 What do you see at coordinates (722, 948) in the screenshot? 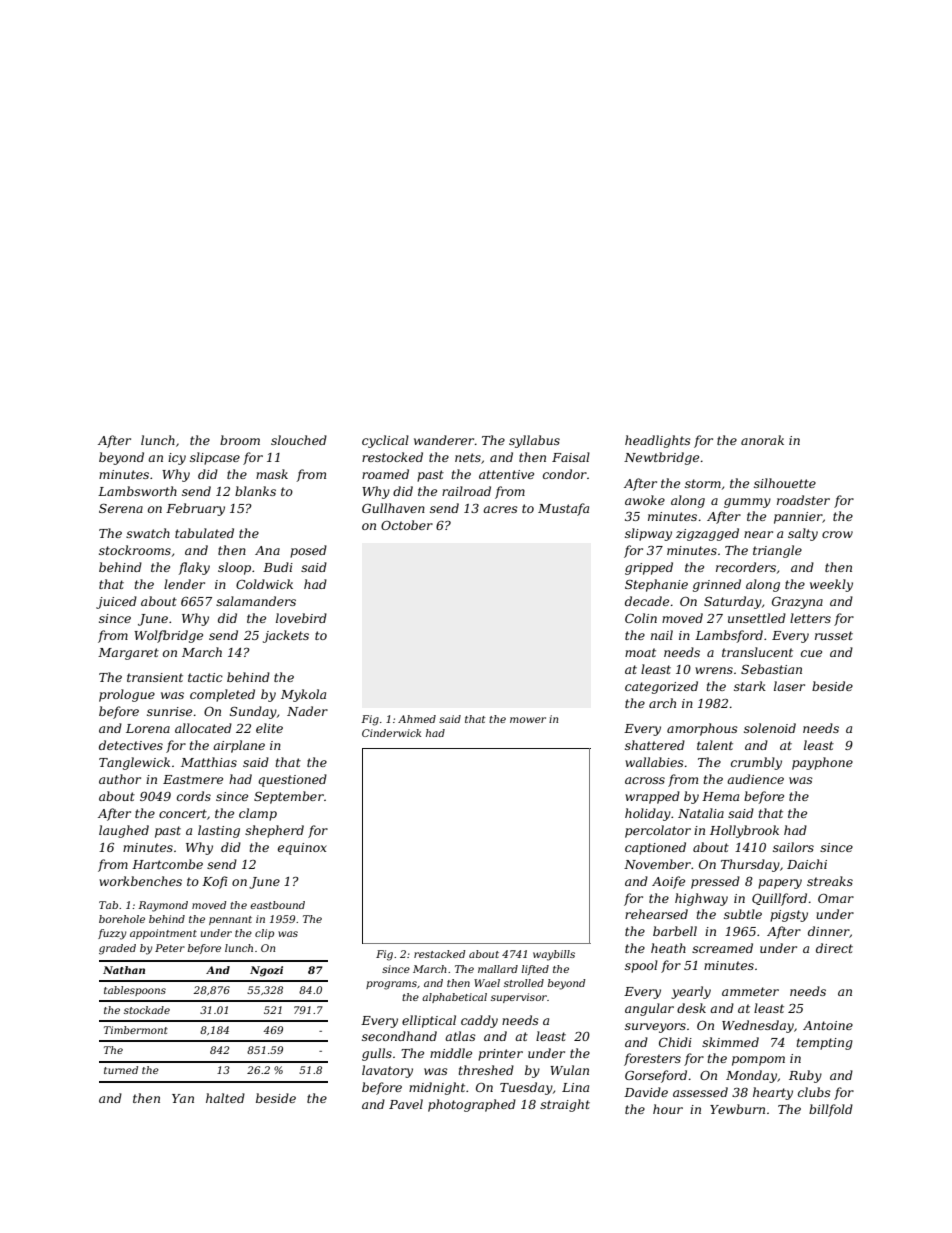
I see `screamed` at bounding box center [722, 948].
